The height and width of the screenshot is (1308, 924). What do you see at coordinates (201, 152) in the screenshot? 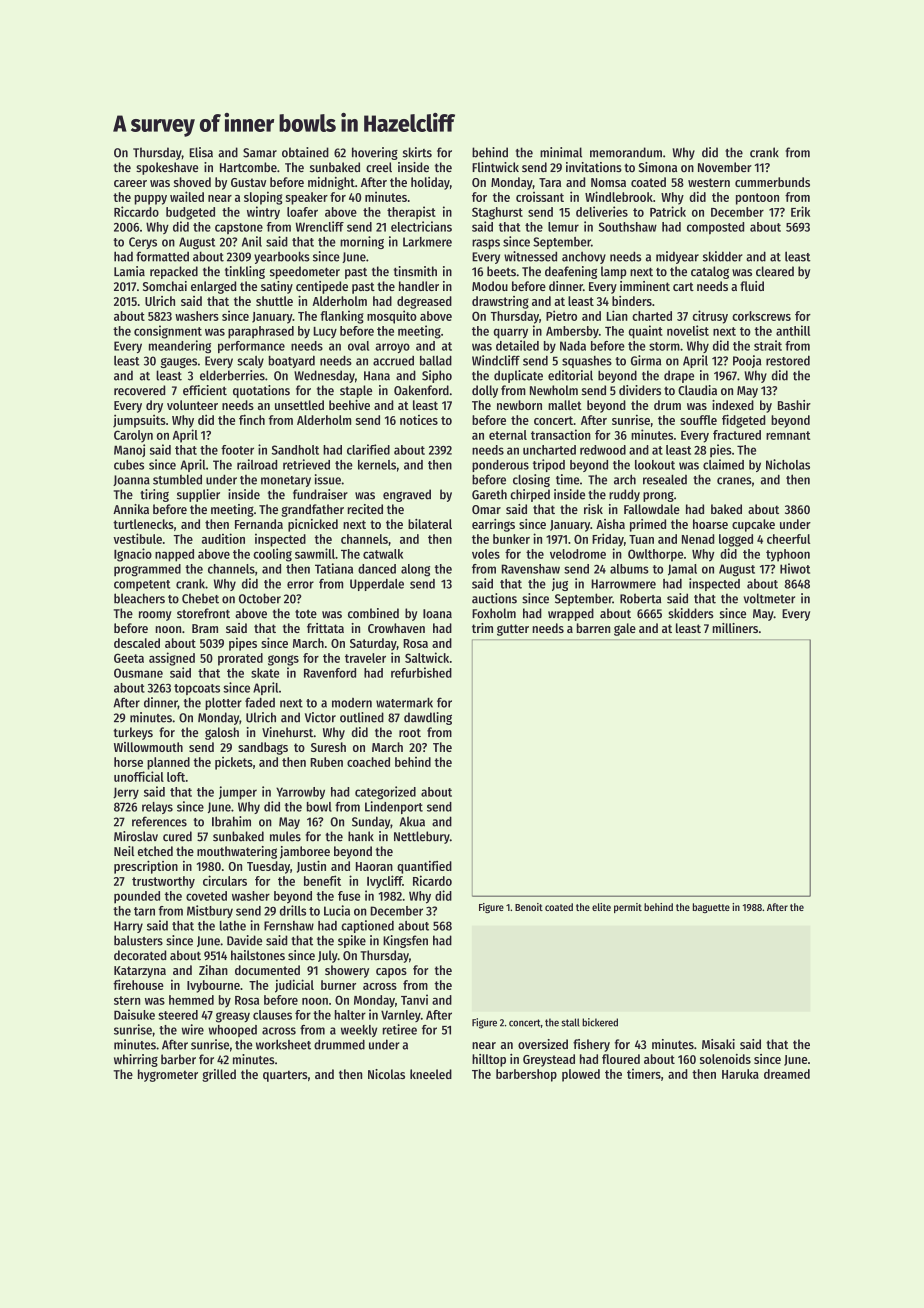
I see `Elisa` at bounding box center [201, 152].
